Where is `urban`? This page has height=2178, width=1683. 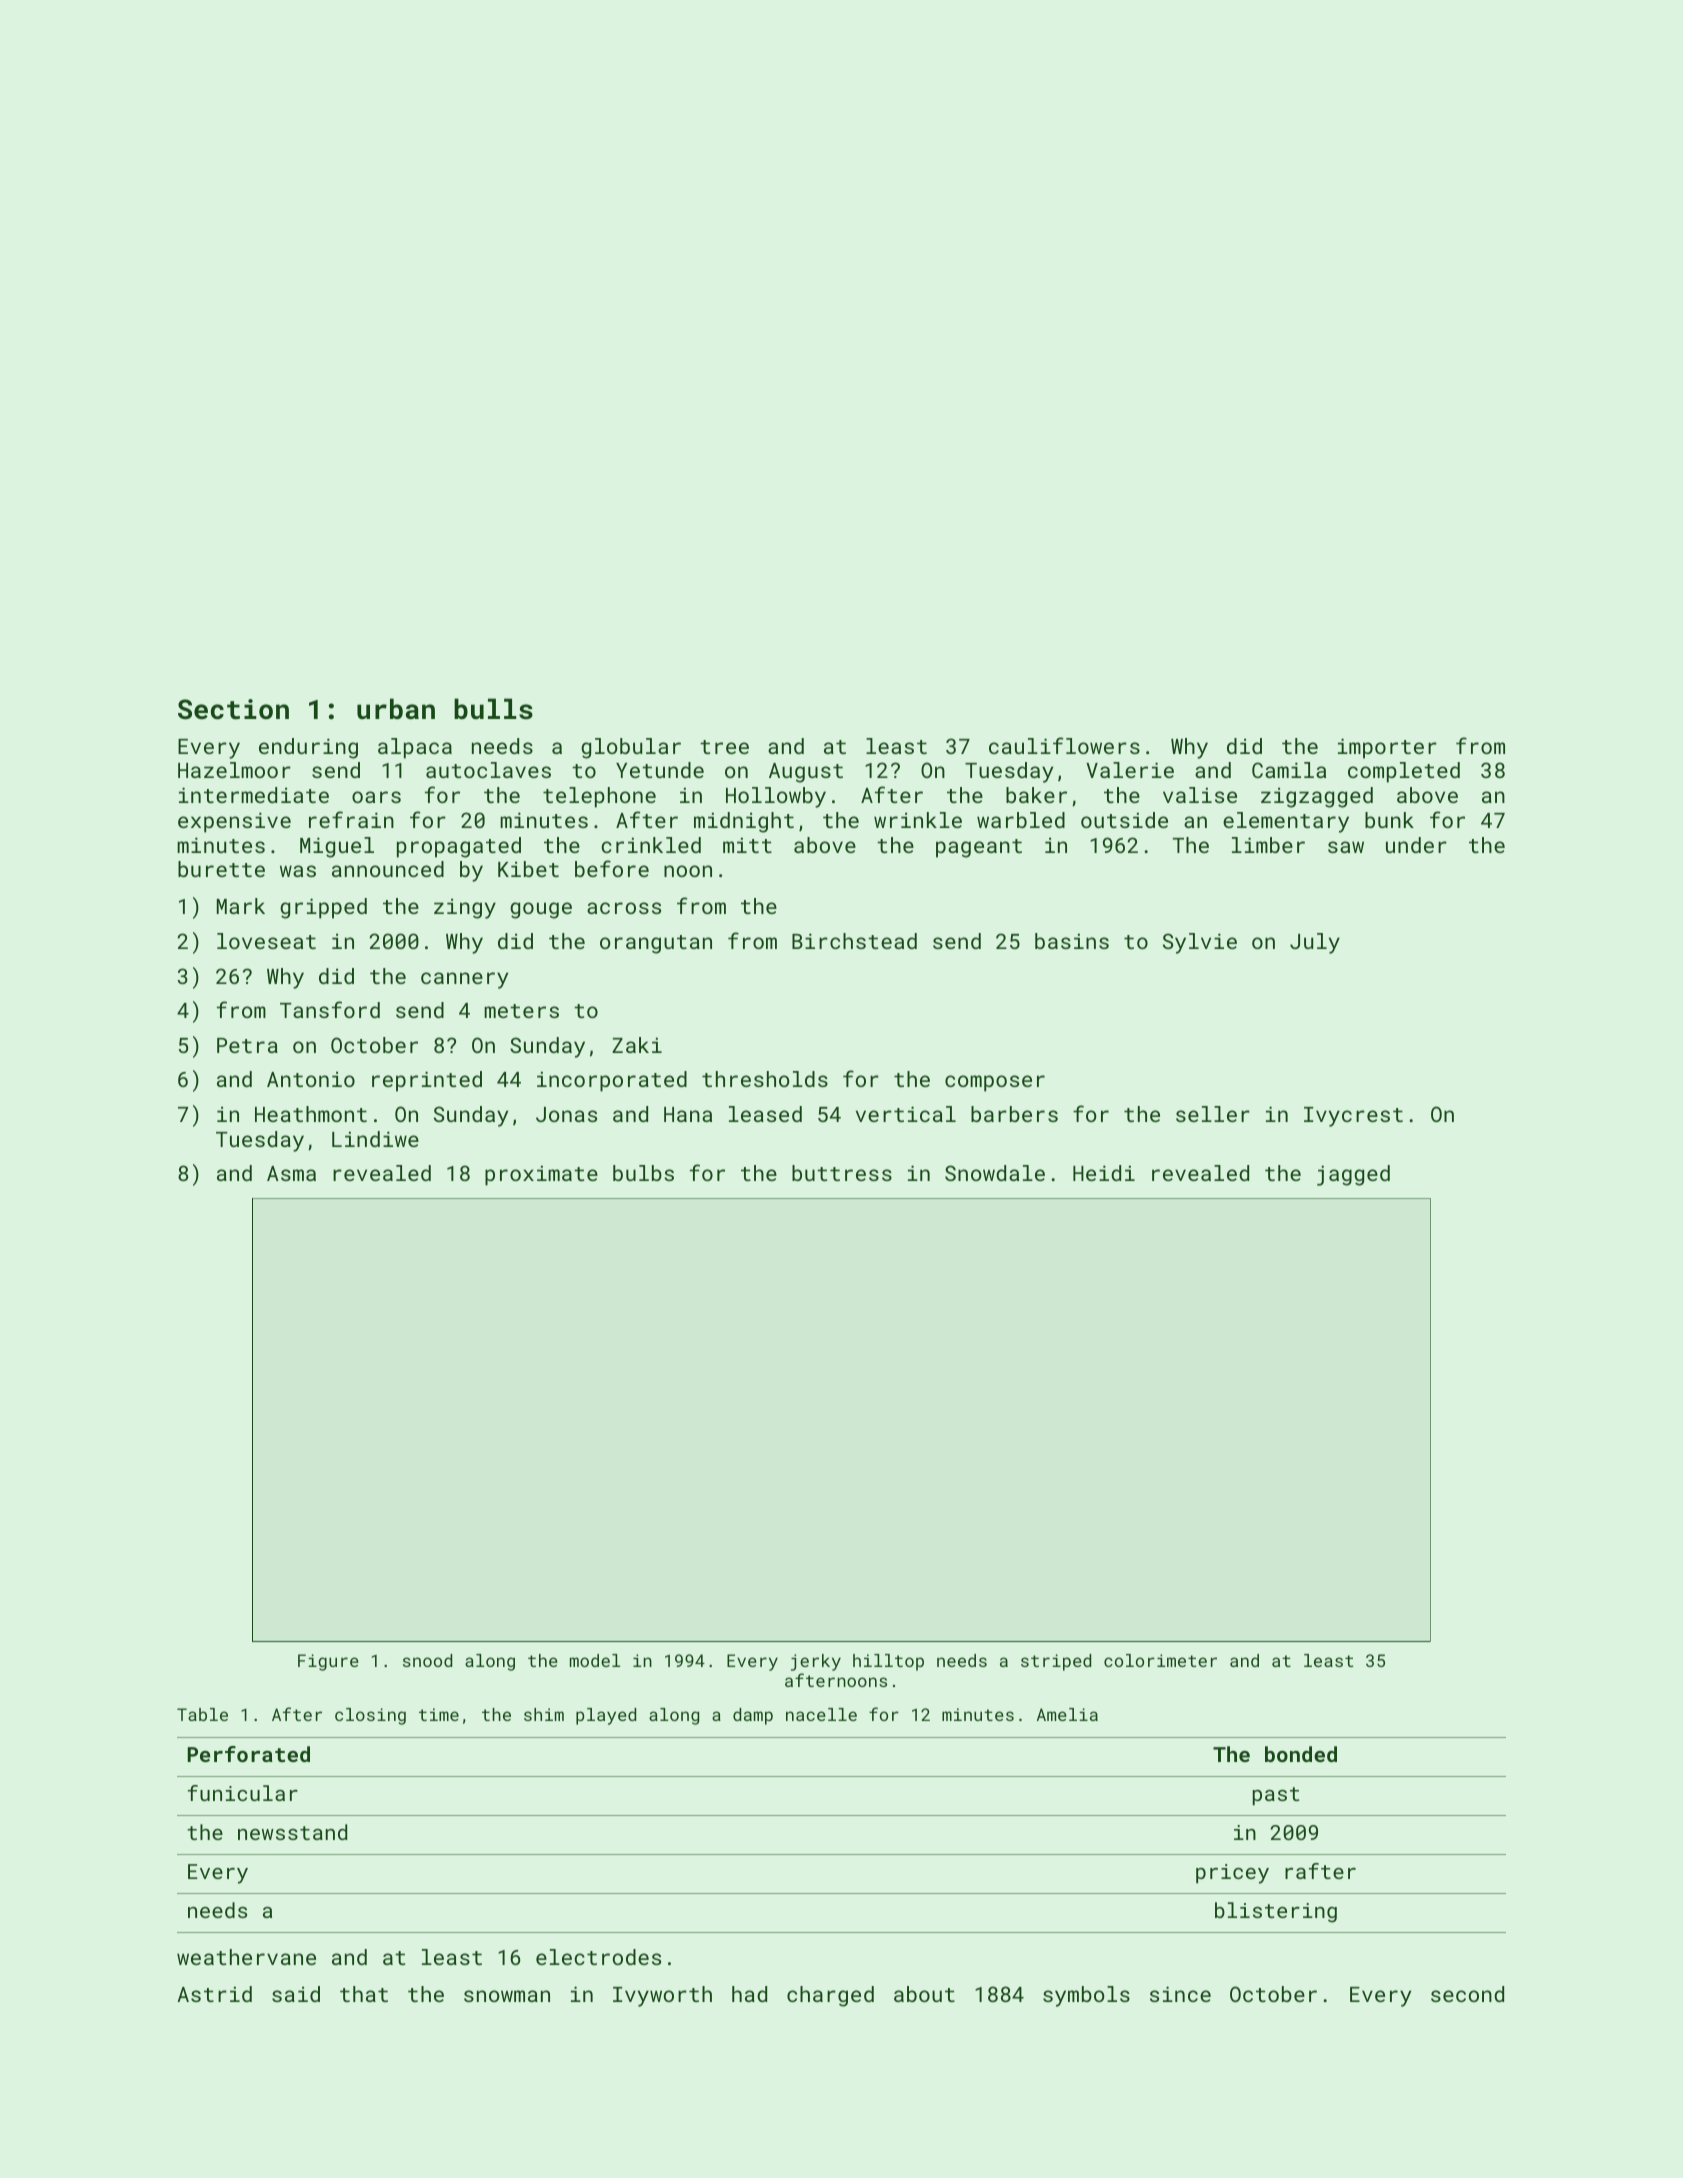
urban is located at coordinates (396, 709).
